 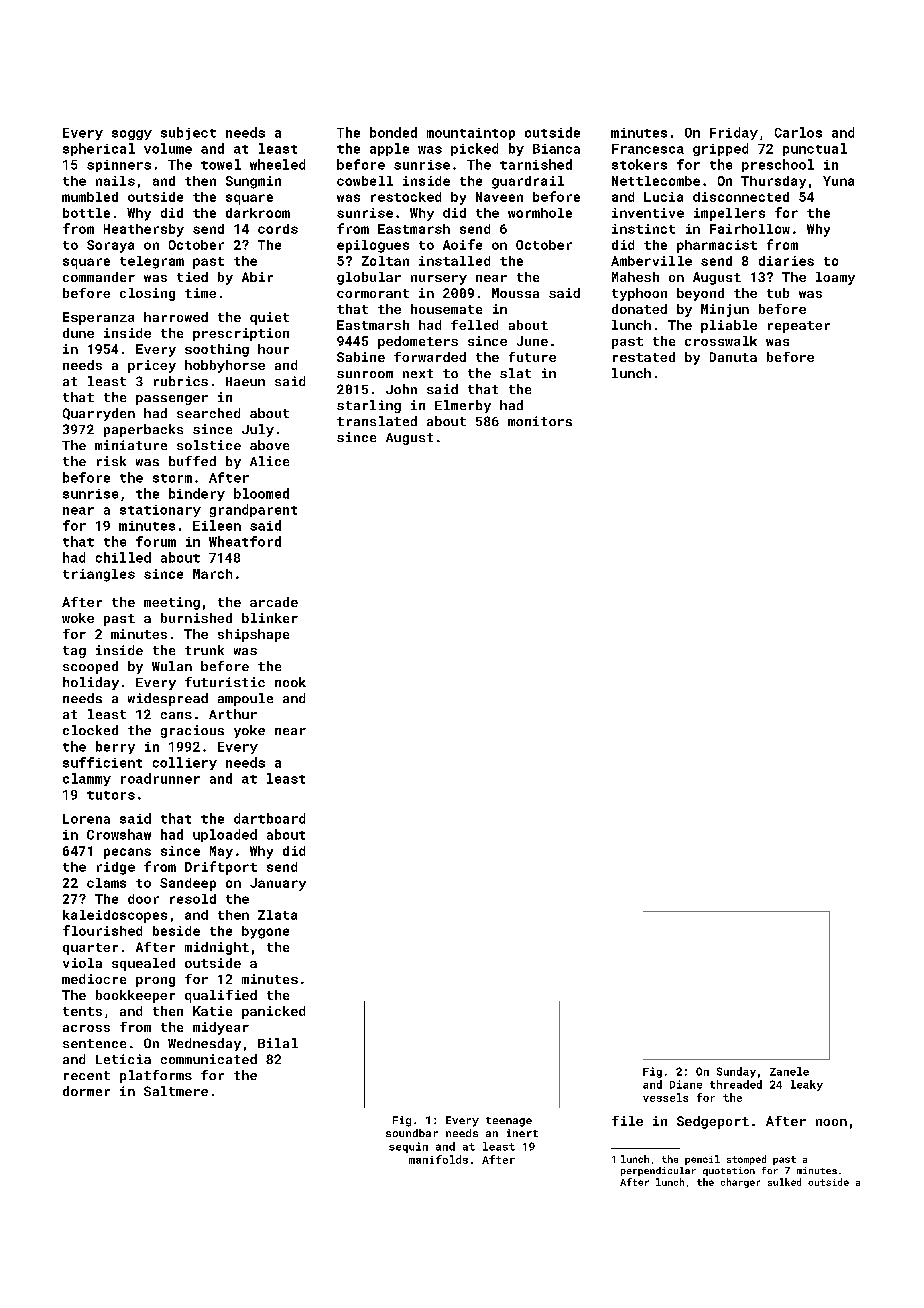 What do you see at coordinates (471, 134) in the page?
I see `mountaintop` at bounding box center [471, 134].
